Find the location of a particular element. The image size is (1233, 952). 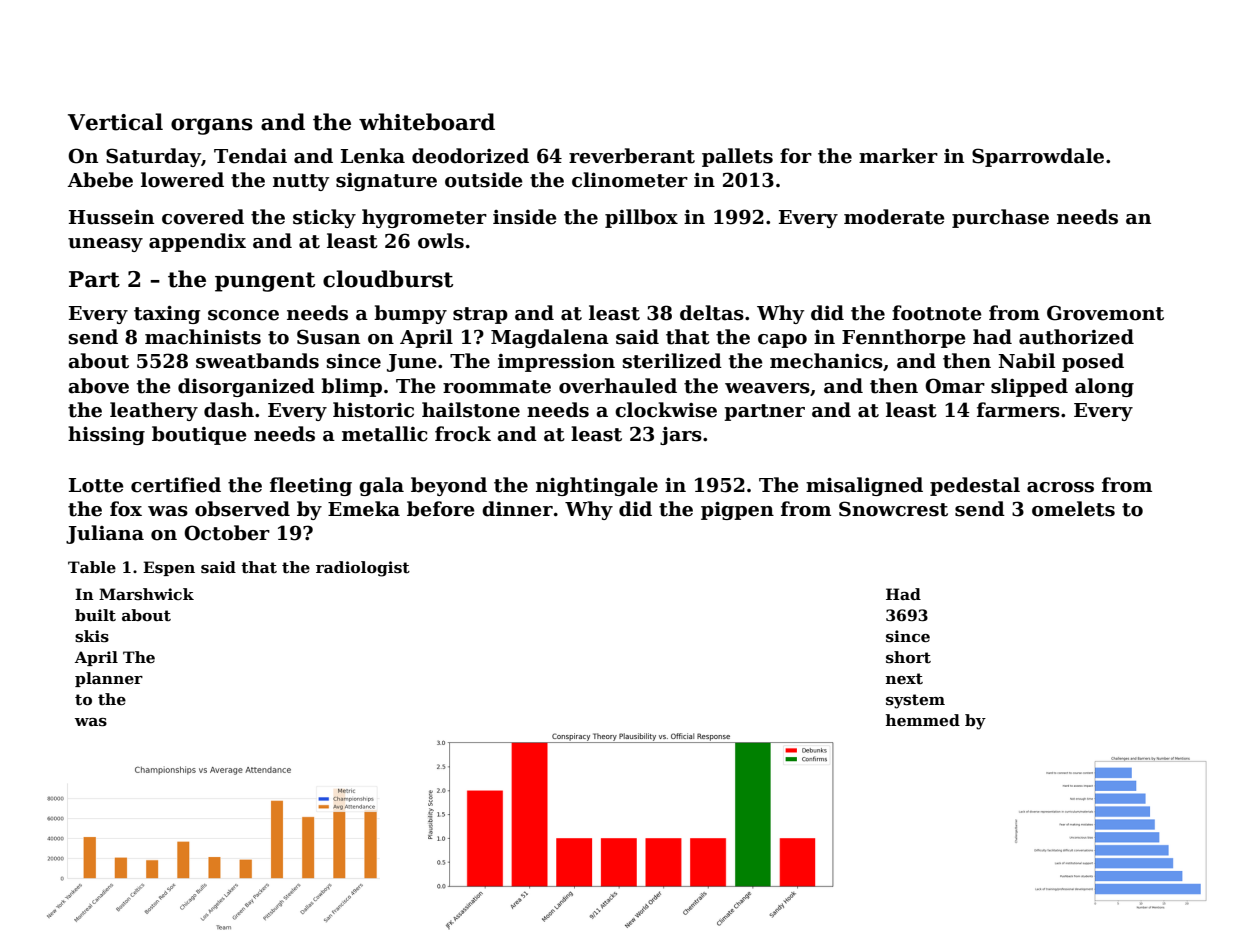

Sparrowdale is located at coordinates (1038, 157).
